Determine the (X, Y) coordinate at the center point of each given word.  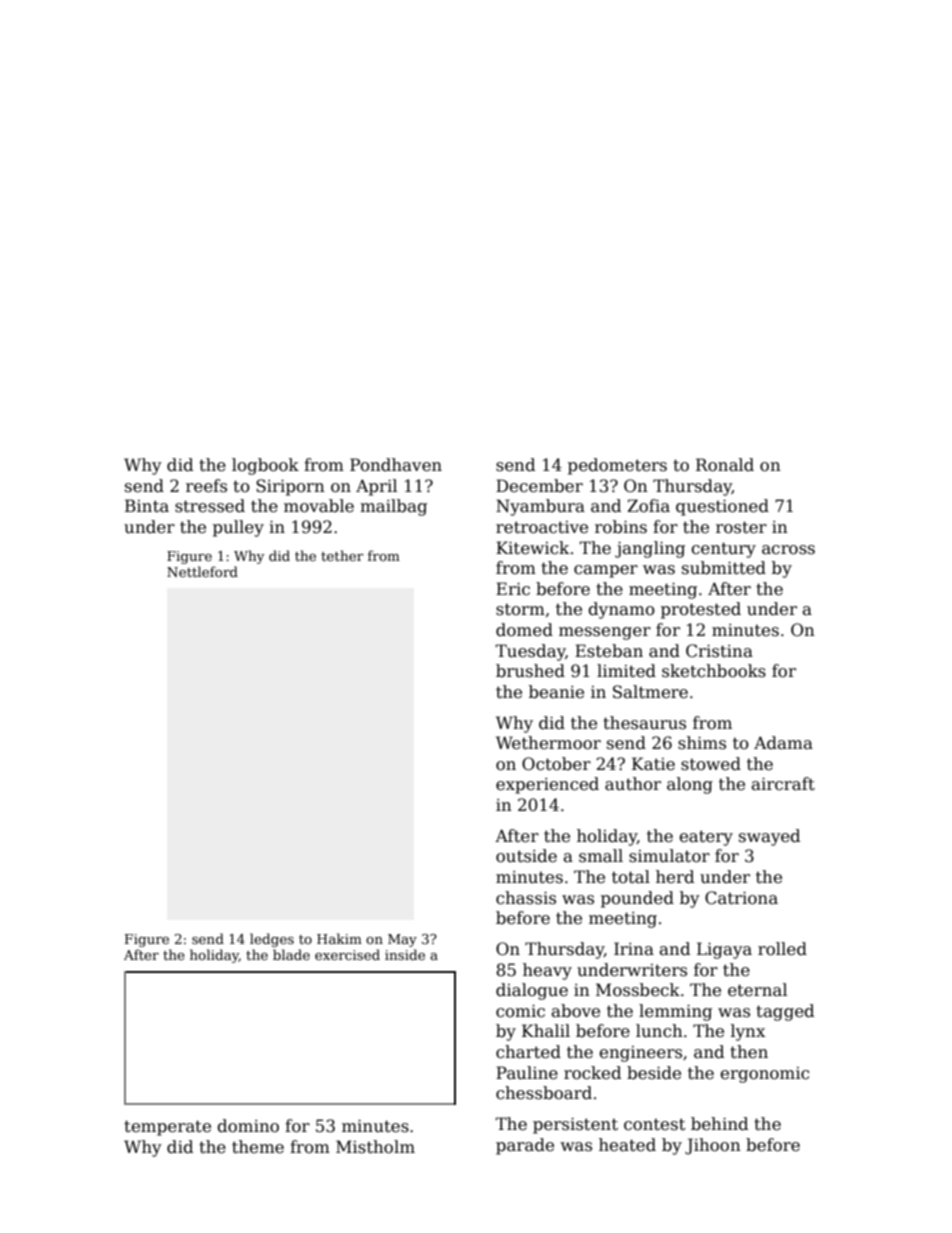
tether (342, 555)
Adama (783, 742)
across (788, 550)
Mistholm (375, 1147)
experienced (547, 785)
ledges (272, 940)
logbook (265, 466)
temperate (167, 1128)
